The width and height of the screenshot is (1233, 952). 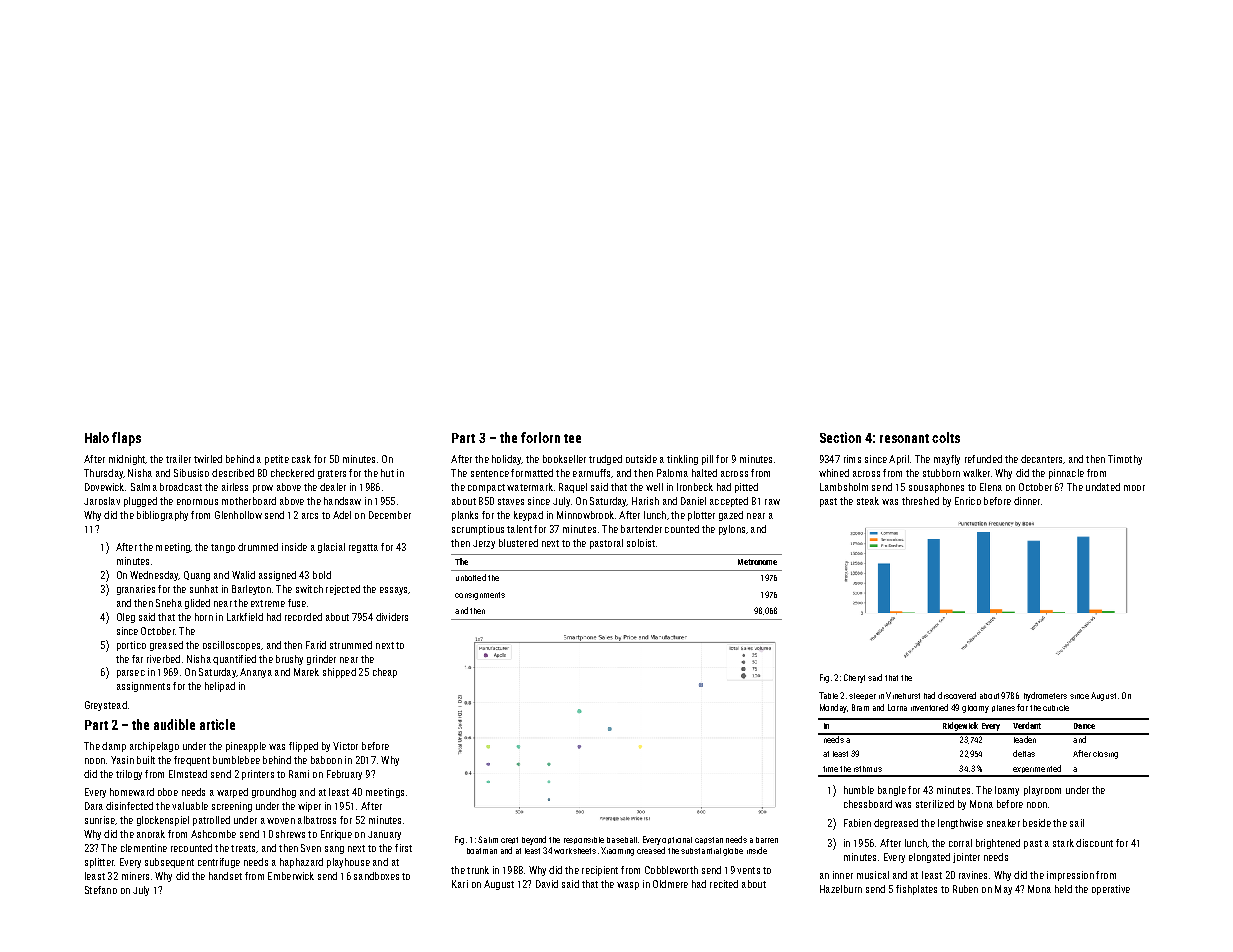 I want to click on forlorn, so click(x=540, y=437).
